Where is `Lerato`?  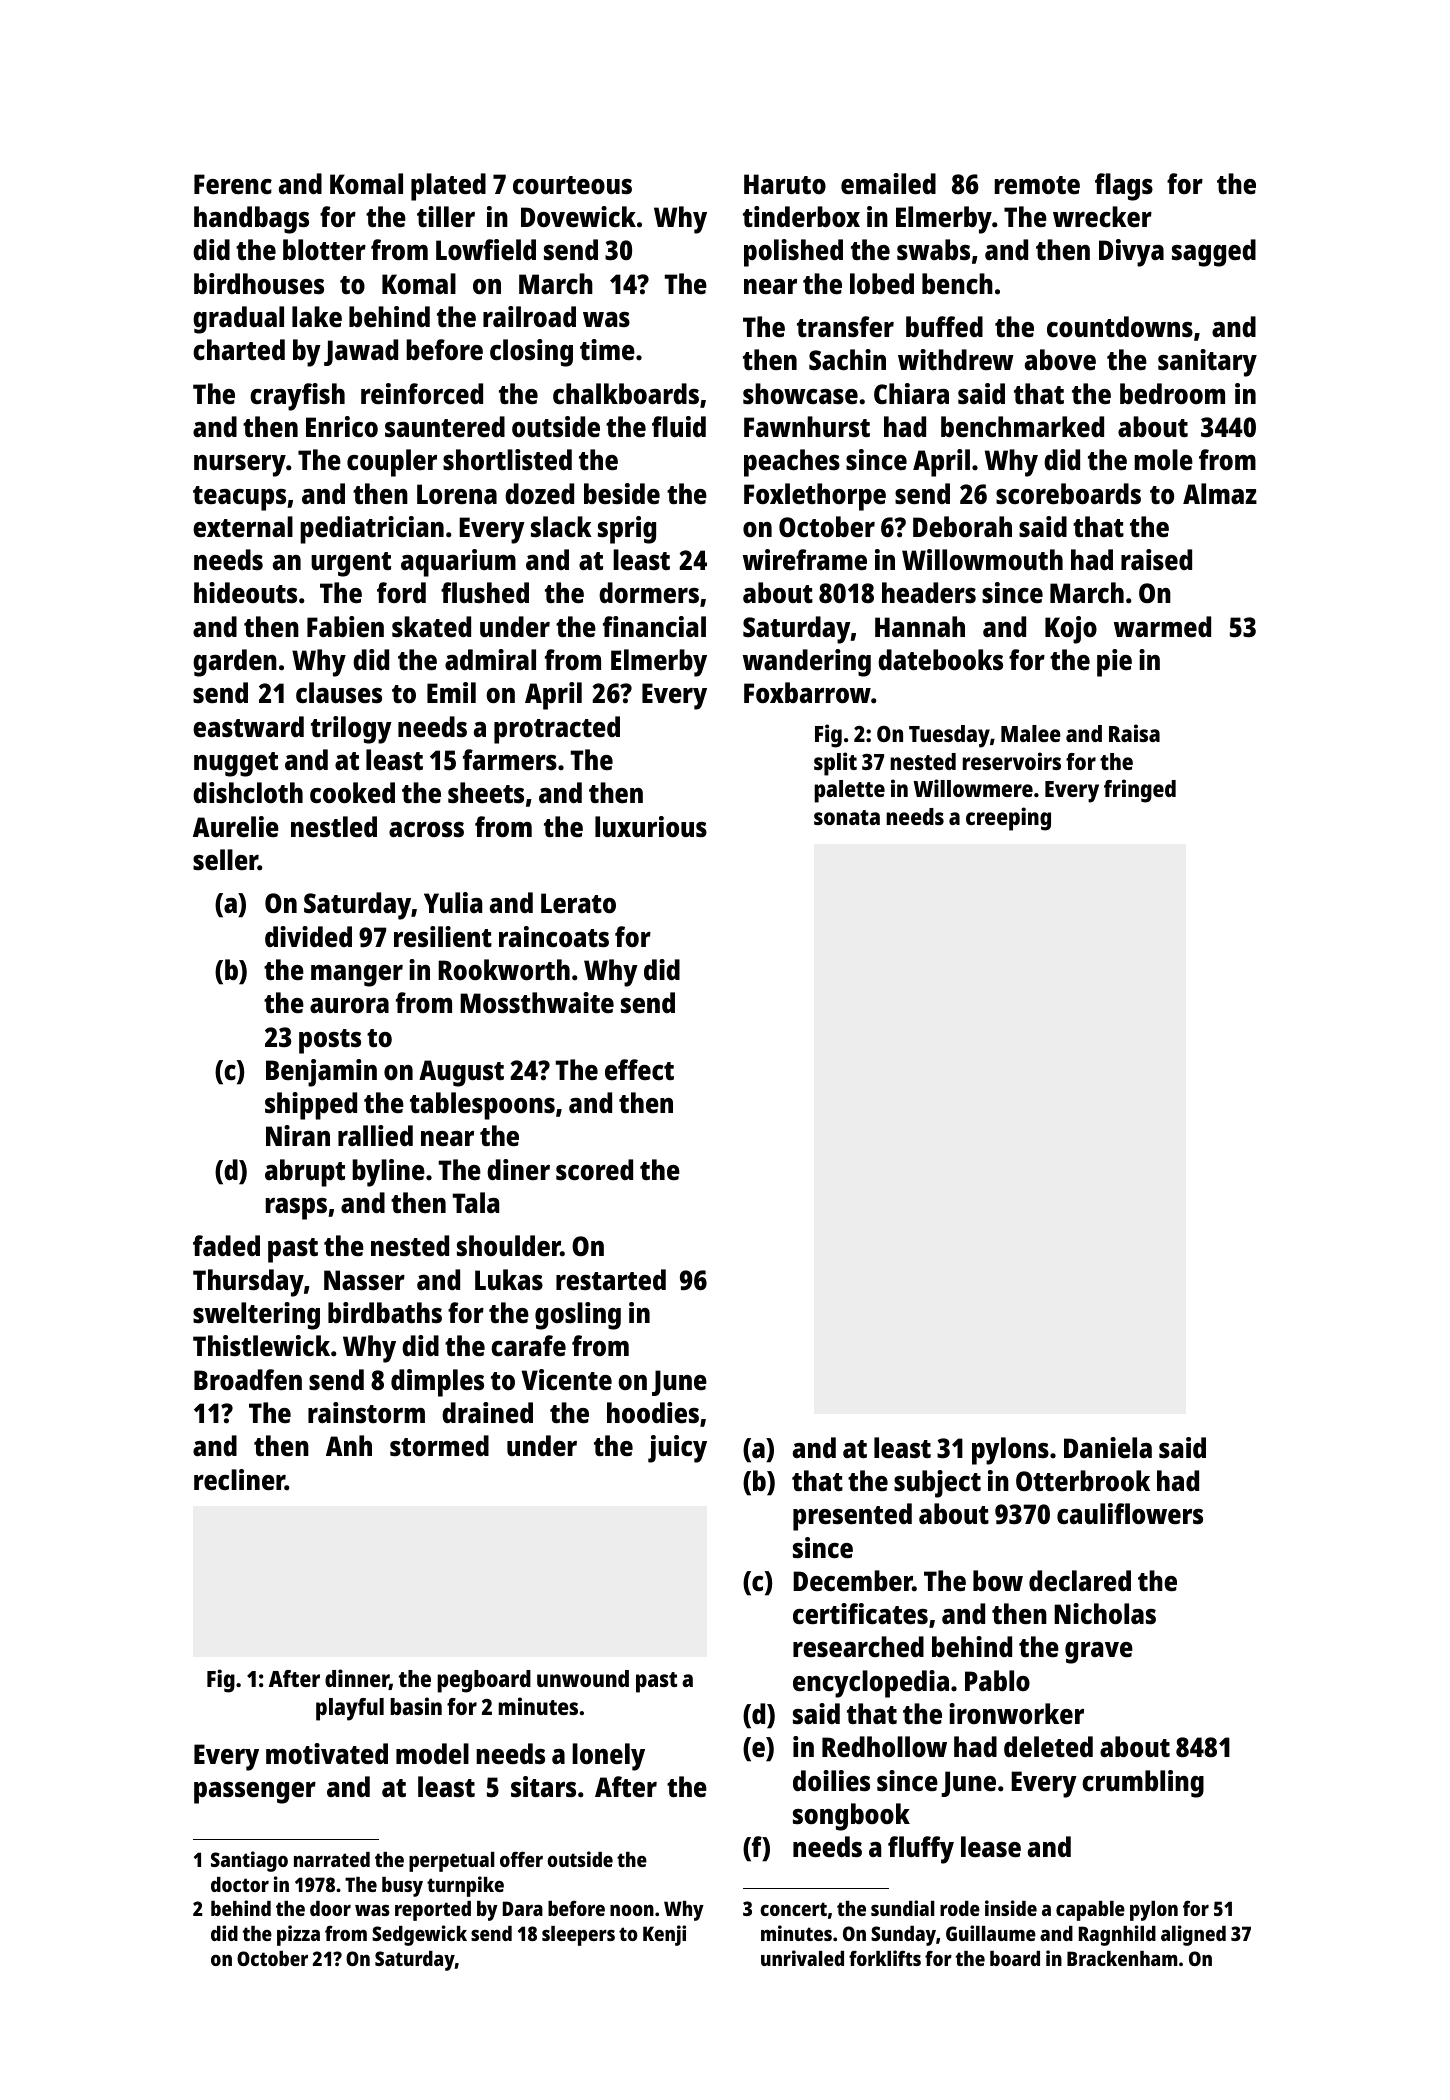 Lerato is located at coordinates (578, 903).
